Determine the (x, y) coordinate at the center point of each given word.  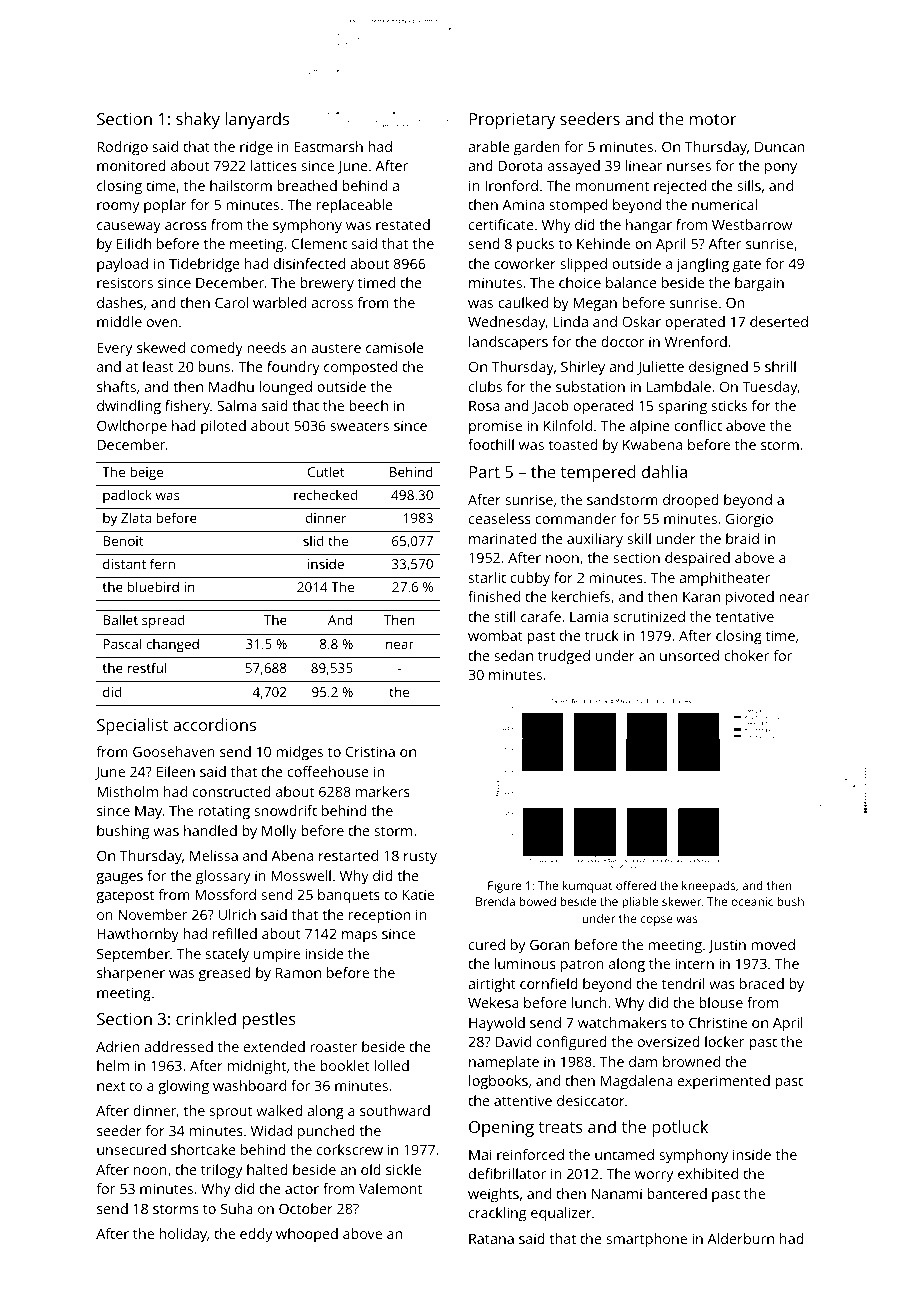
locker (725, 1041)
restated (403, 224)
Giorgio (749, 520)
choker (746, 655)
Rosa (484, 405)
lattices (274, 165)
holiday (183, 1235)
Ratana (491, 1238)
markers (383, 791)
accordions (214, 724)
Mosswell (301, 875)
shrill (780, 366)
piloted (223, 427)
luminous (525, 963)
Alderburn (740, 1238)
